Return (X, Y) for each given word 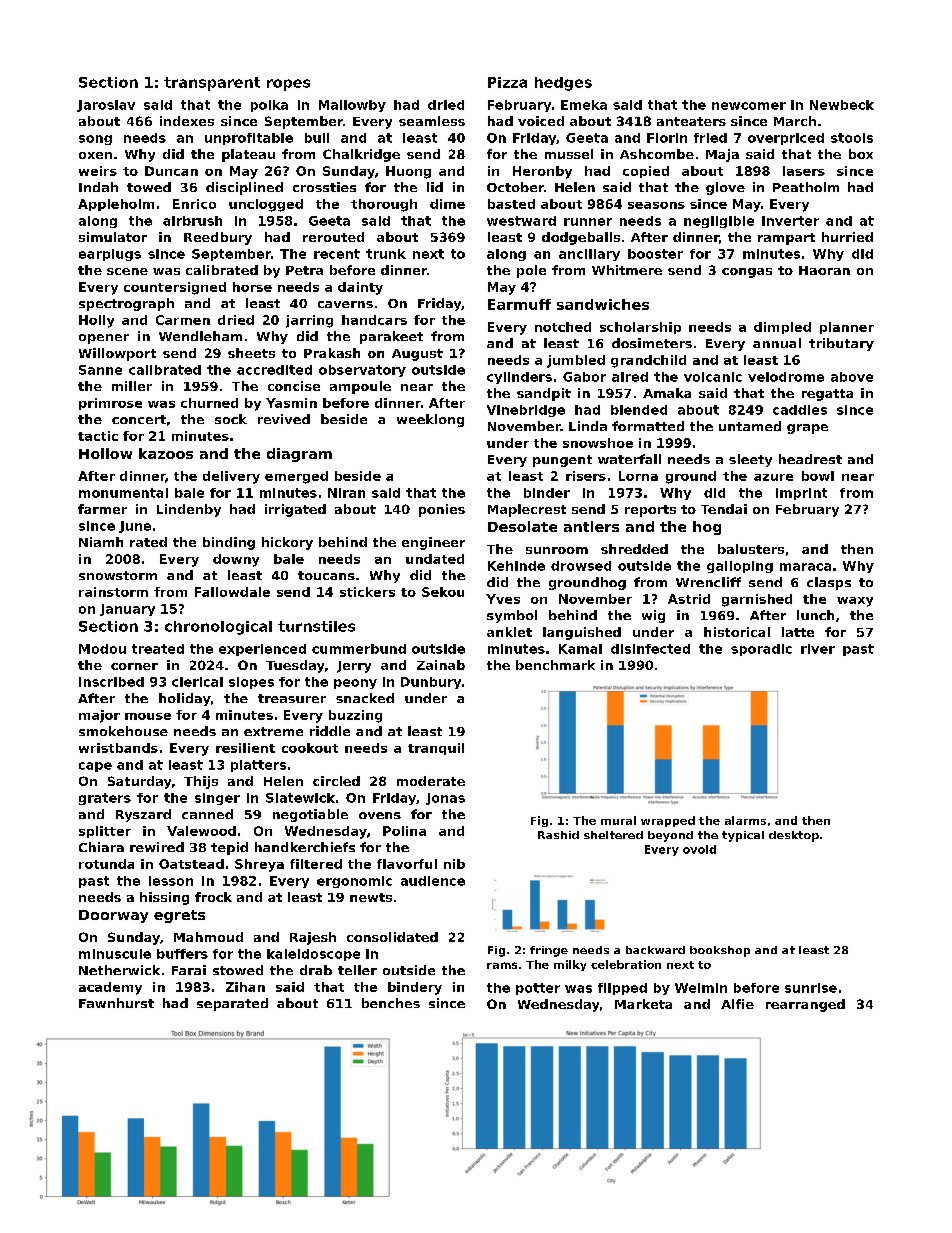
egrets (179, 916)
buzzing (355, 716)
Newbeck (842, 105)
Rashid (558, 835)
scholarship (640, 328)
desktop (794, 836)
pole (531, 271)
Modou (102, 649)
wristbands (118, 748)
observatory (362, 371)
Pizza (507, 82)
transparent (212, 84)
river (818, 649)
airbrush (192, 221)
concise (294, 386)
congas (747, 273)
